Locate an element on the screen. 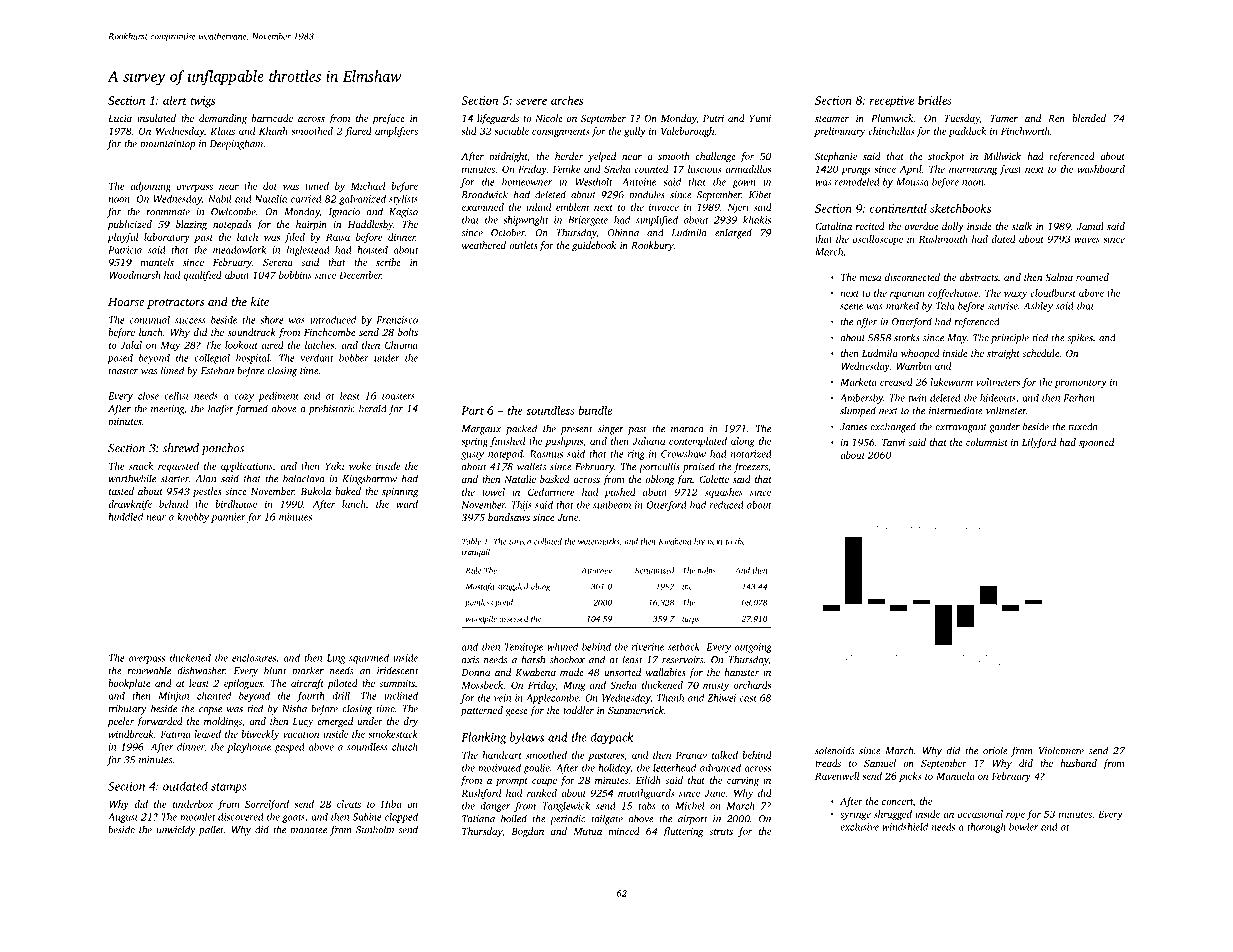 Image resolution: width=1233 pixels, height=952 pixels. close is located at coordinates (148, 396).
